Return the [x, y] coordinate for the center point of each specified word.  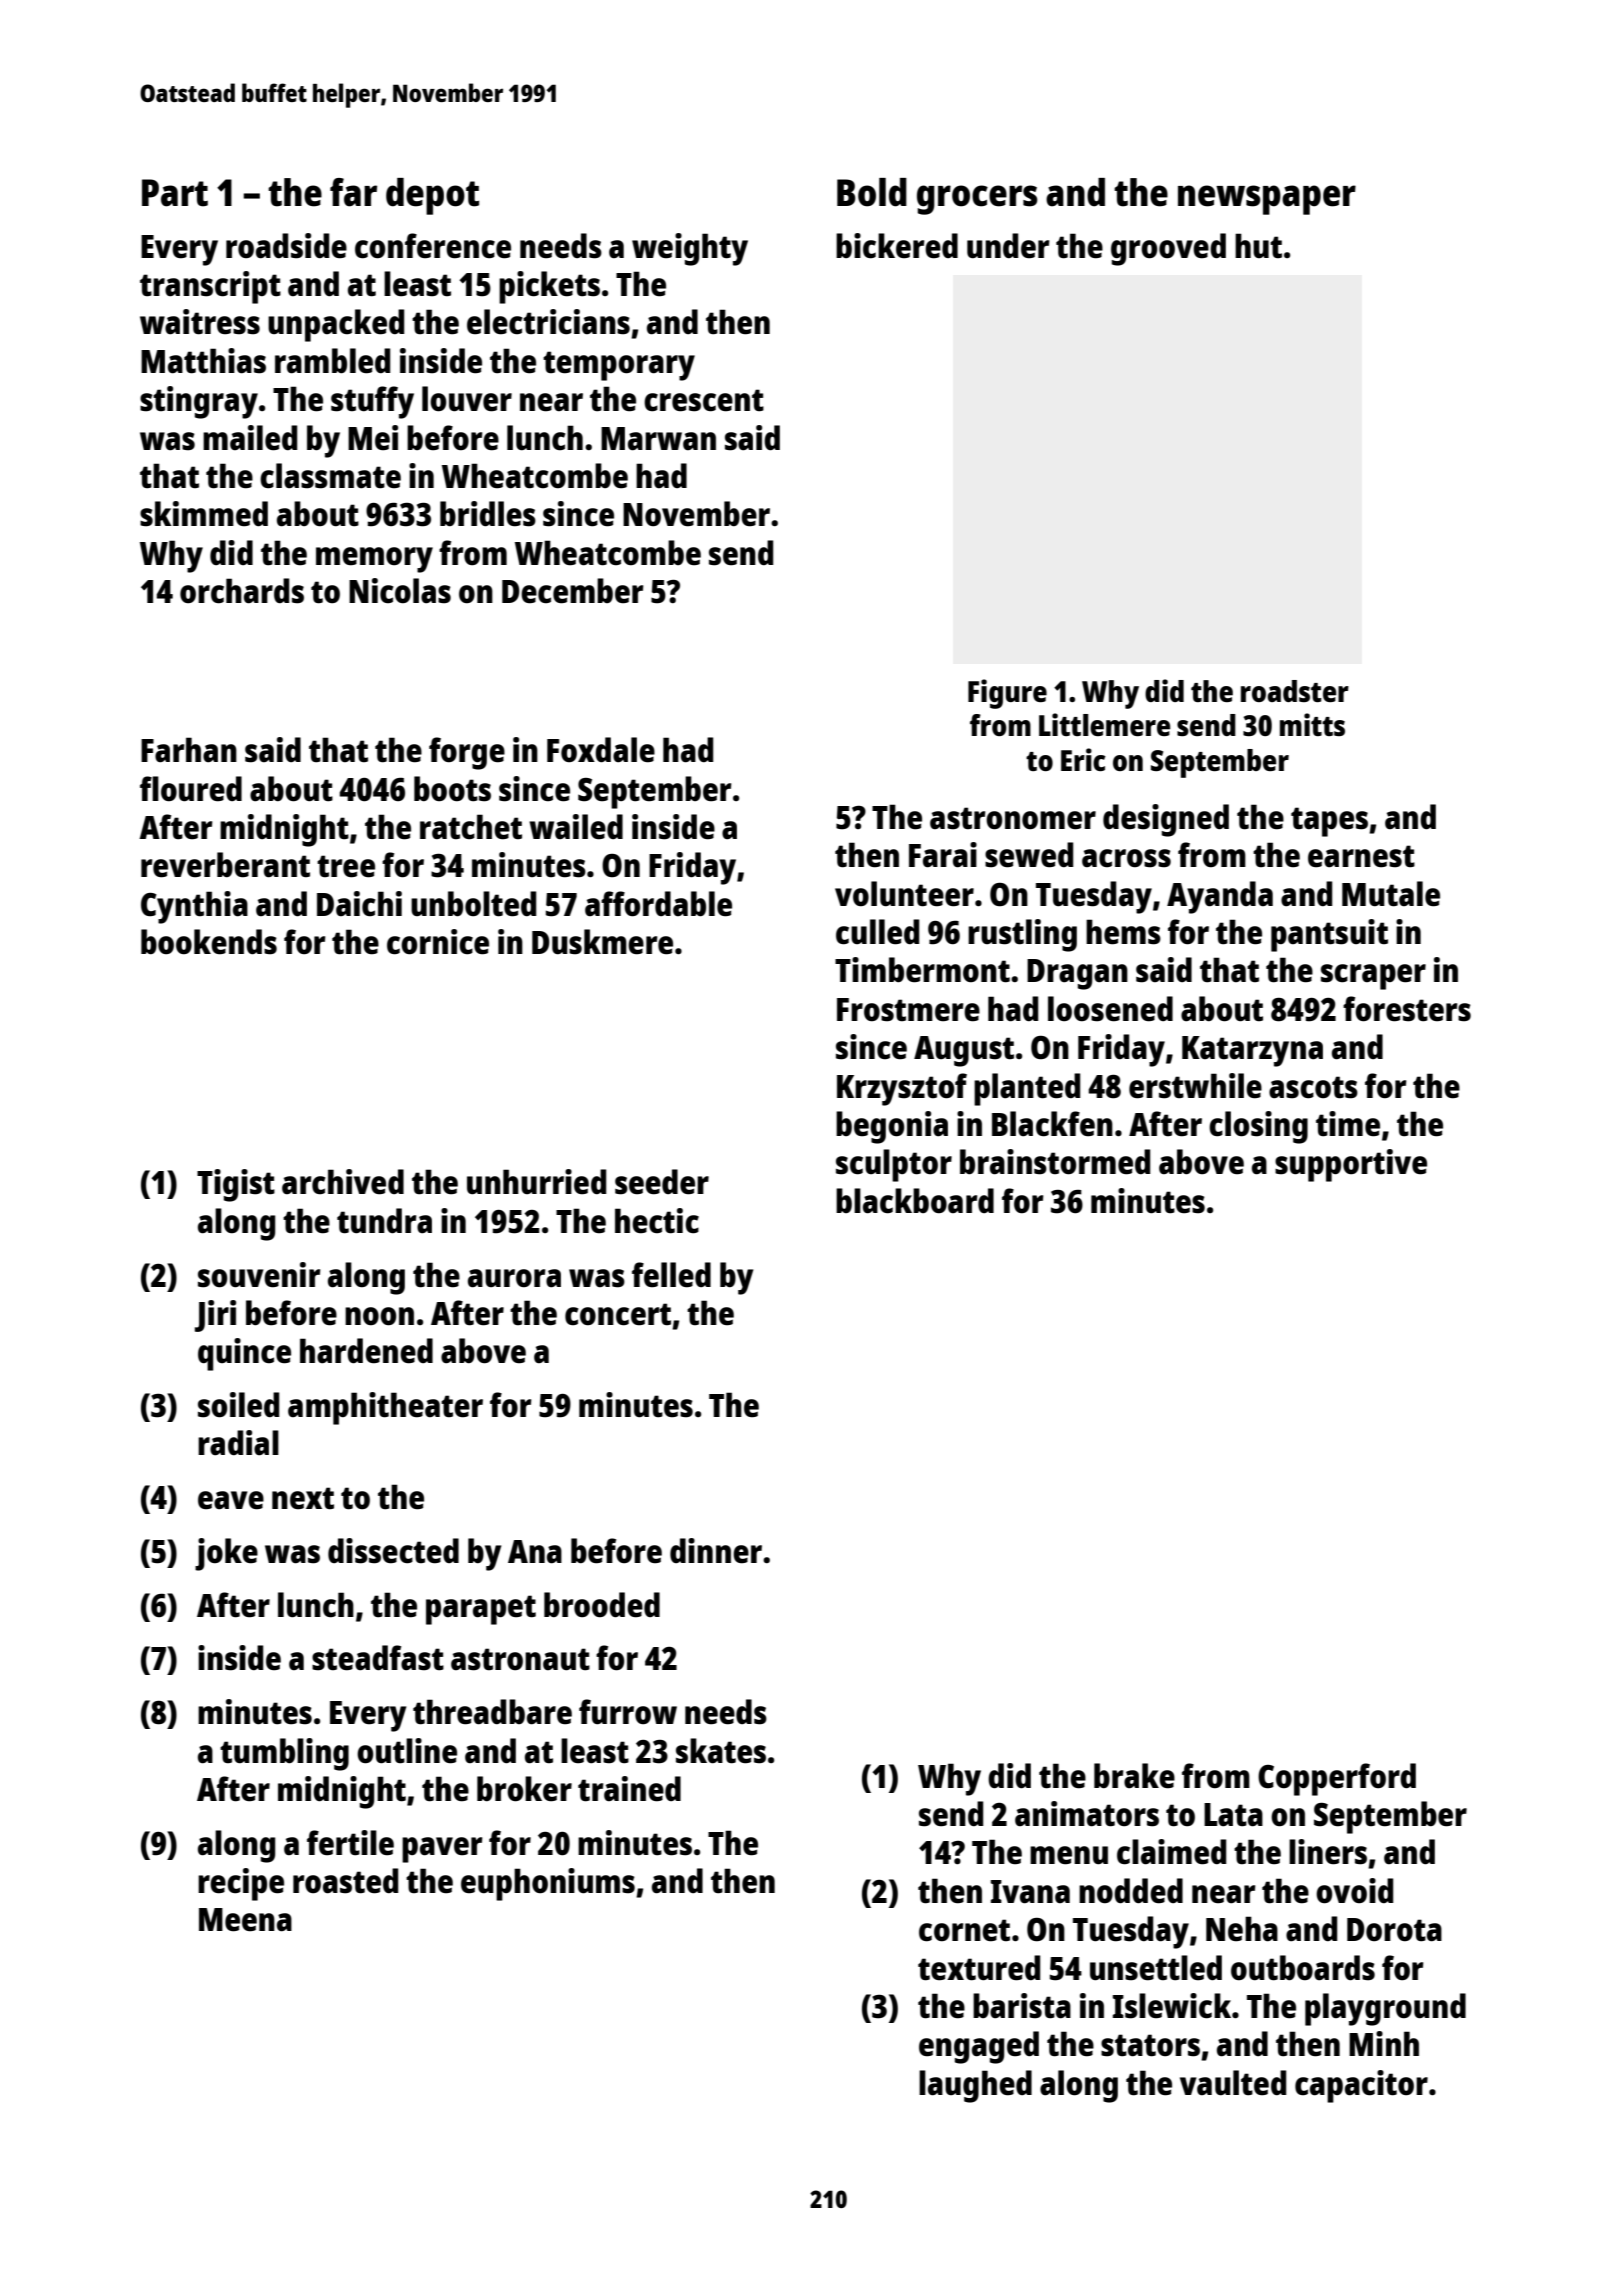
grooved [1168, 249]
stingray [199, 402]
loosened [1110, 1009]
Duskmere [602, 942]
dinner [716, 1551]
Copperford [1337, 1779]
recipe [241, 1884]
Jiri [215, 1316]
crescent [704, 400]
